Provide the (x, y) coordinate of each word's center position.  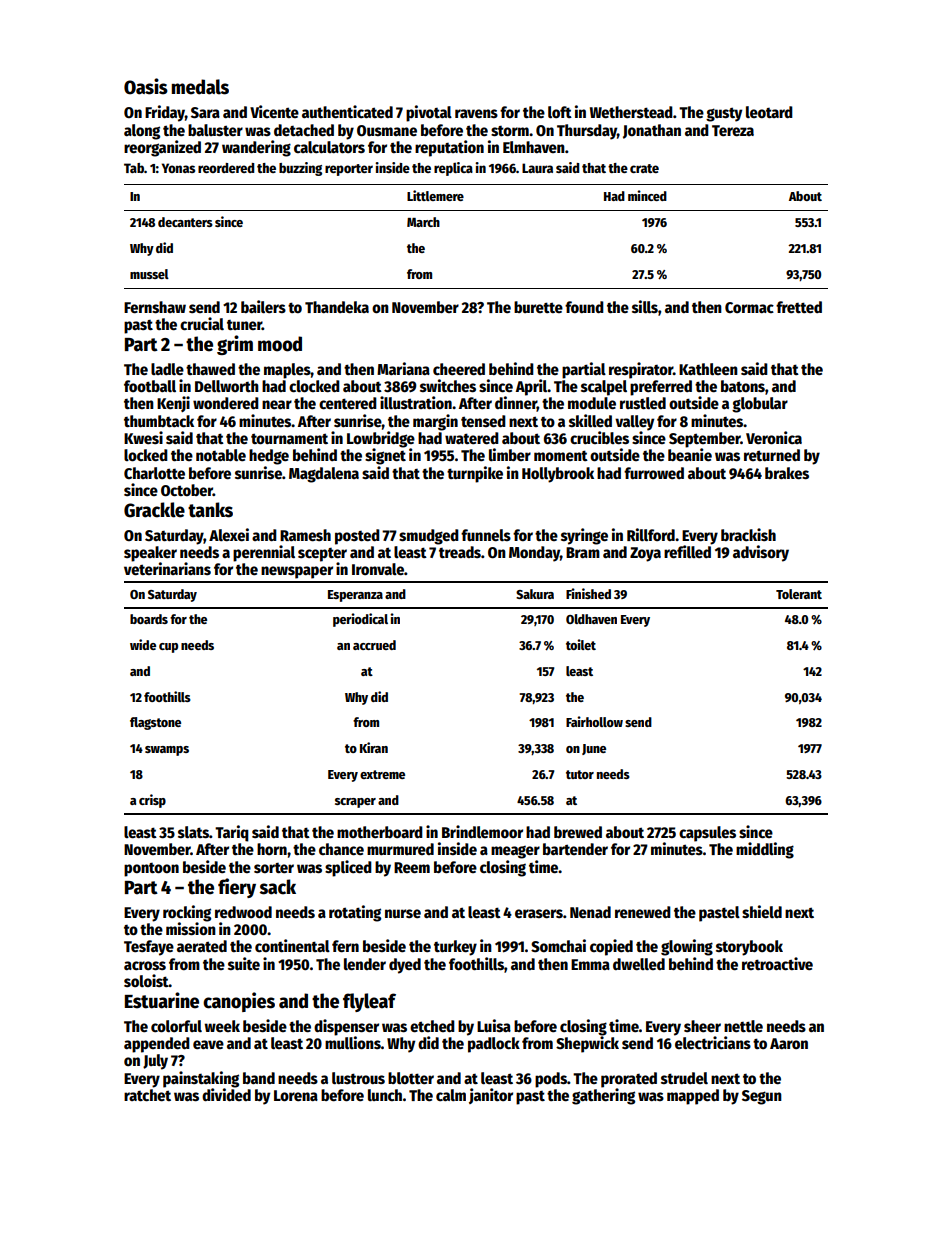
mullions (353, 1043)
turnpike (475, 474)
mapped (693, 1097)
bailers (263, 306)
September (705, 440)
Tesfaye (149, 948)
